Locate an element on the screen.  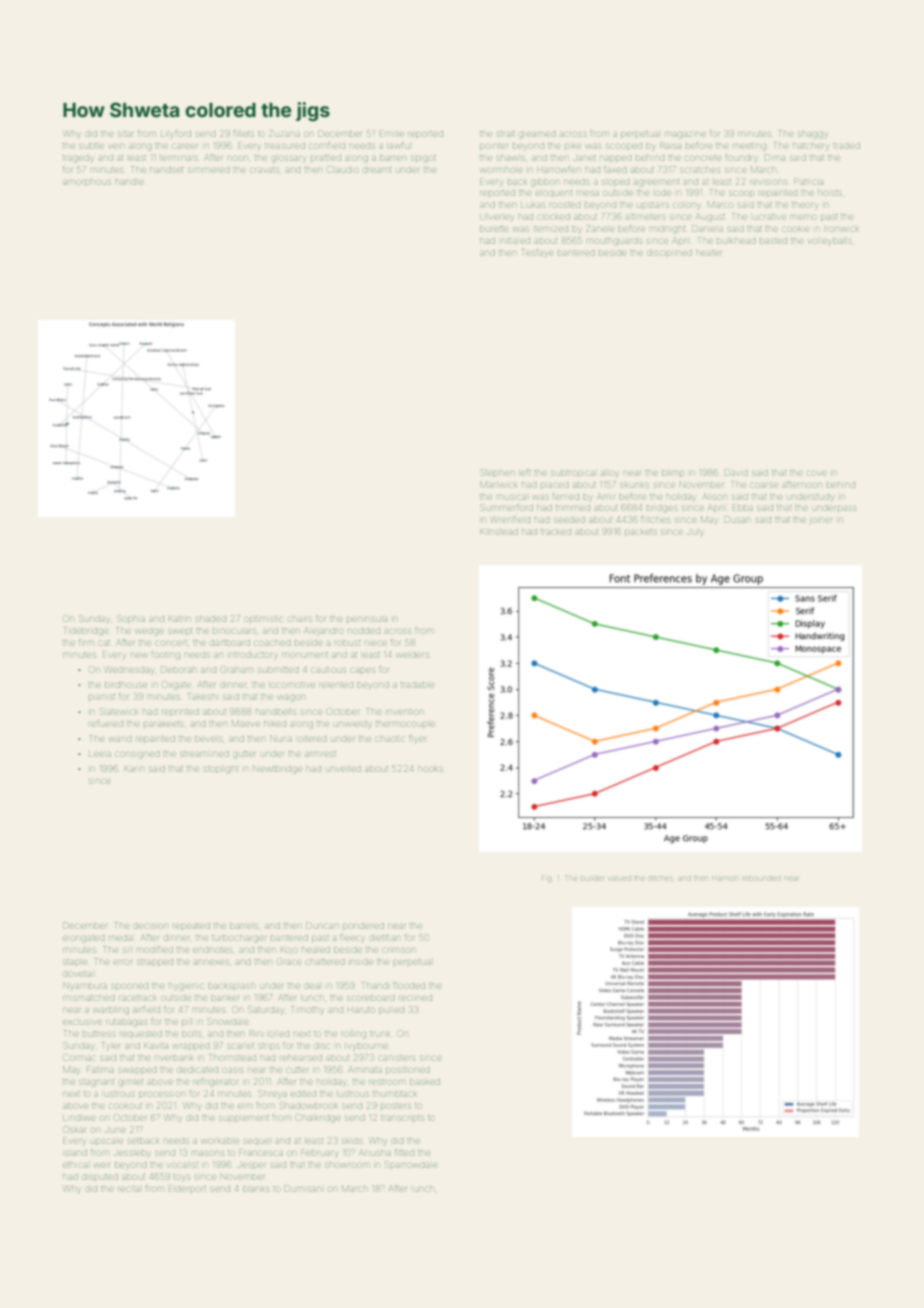
rebounded is located at coordinates (761, 879).
